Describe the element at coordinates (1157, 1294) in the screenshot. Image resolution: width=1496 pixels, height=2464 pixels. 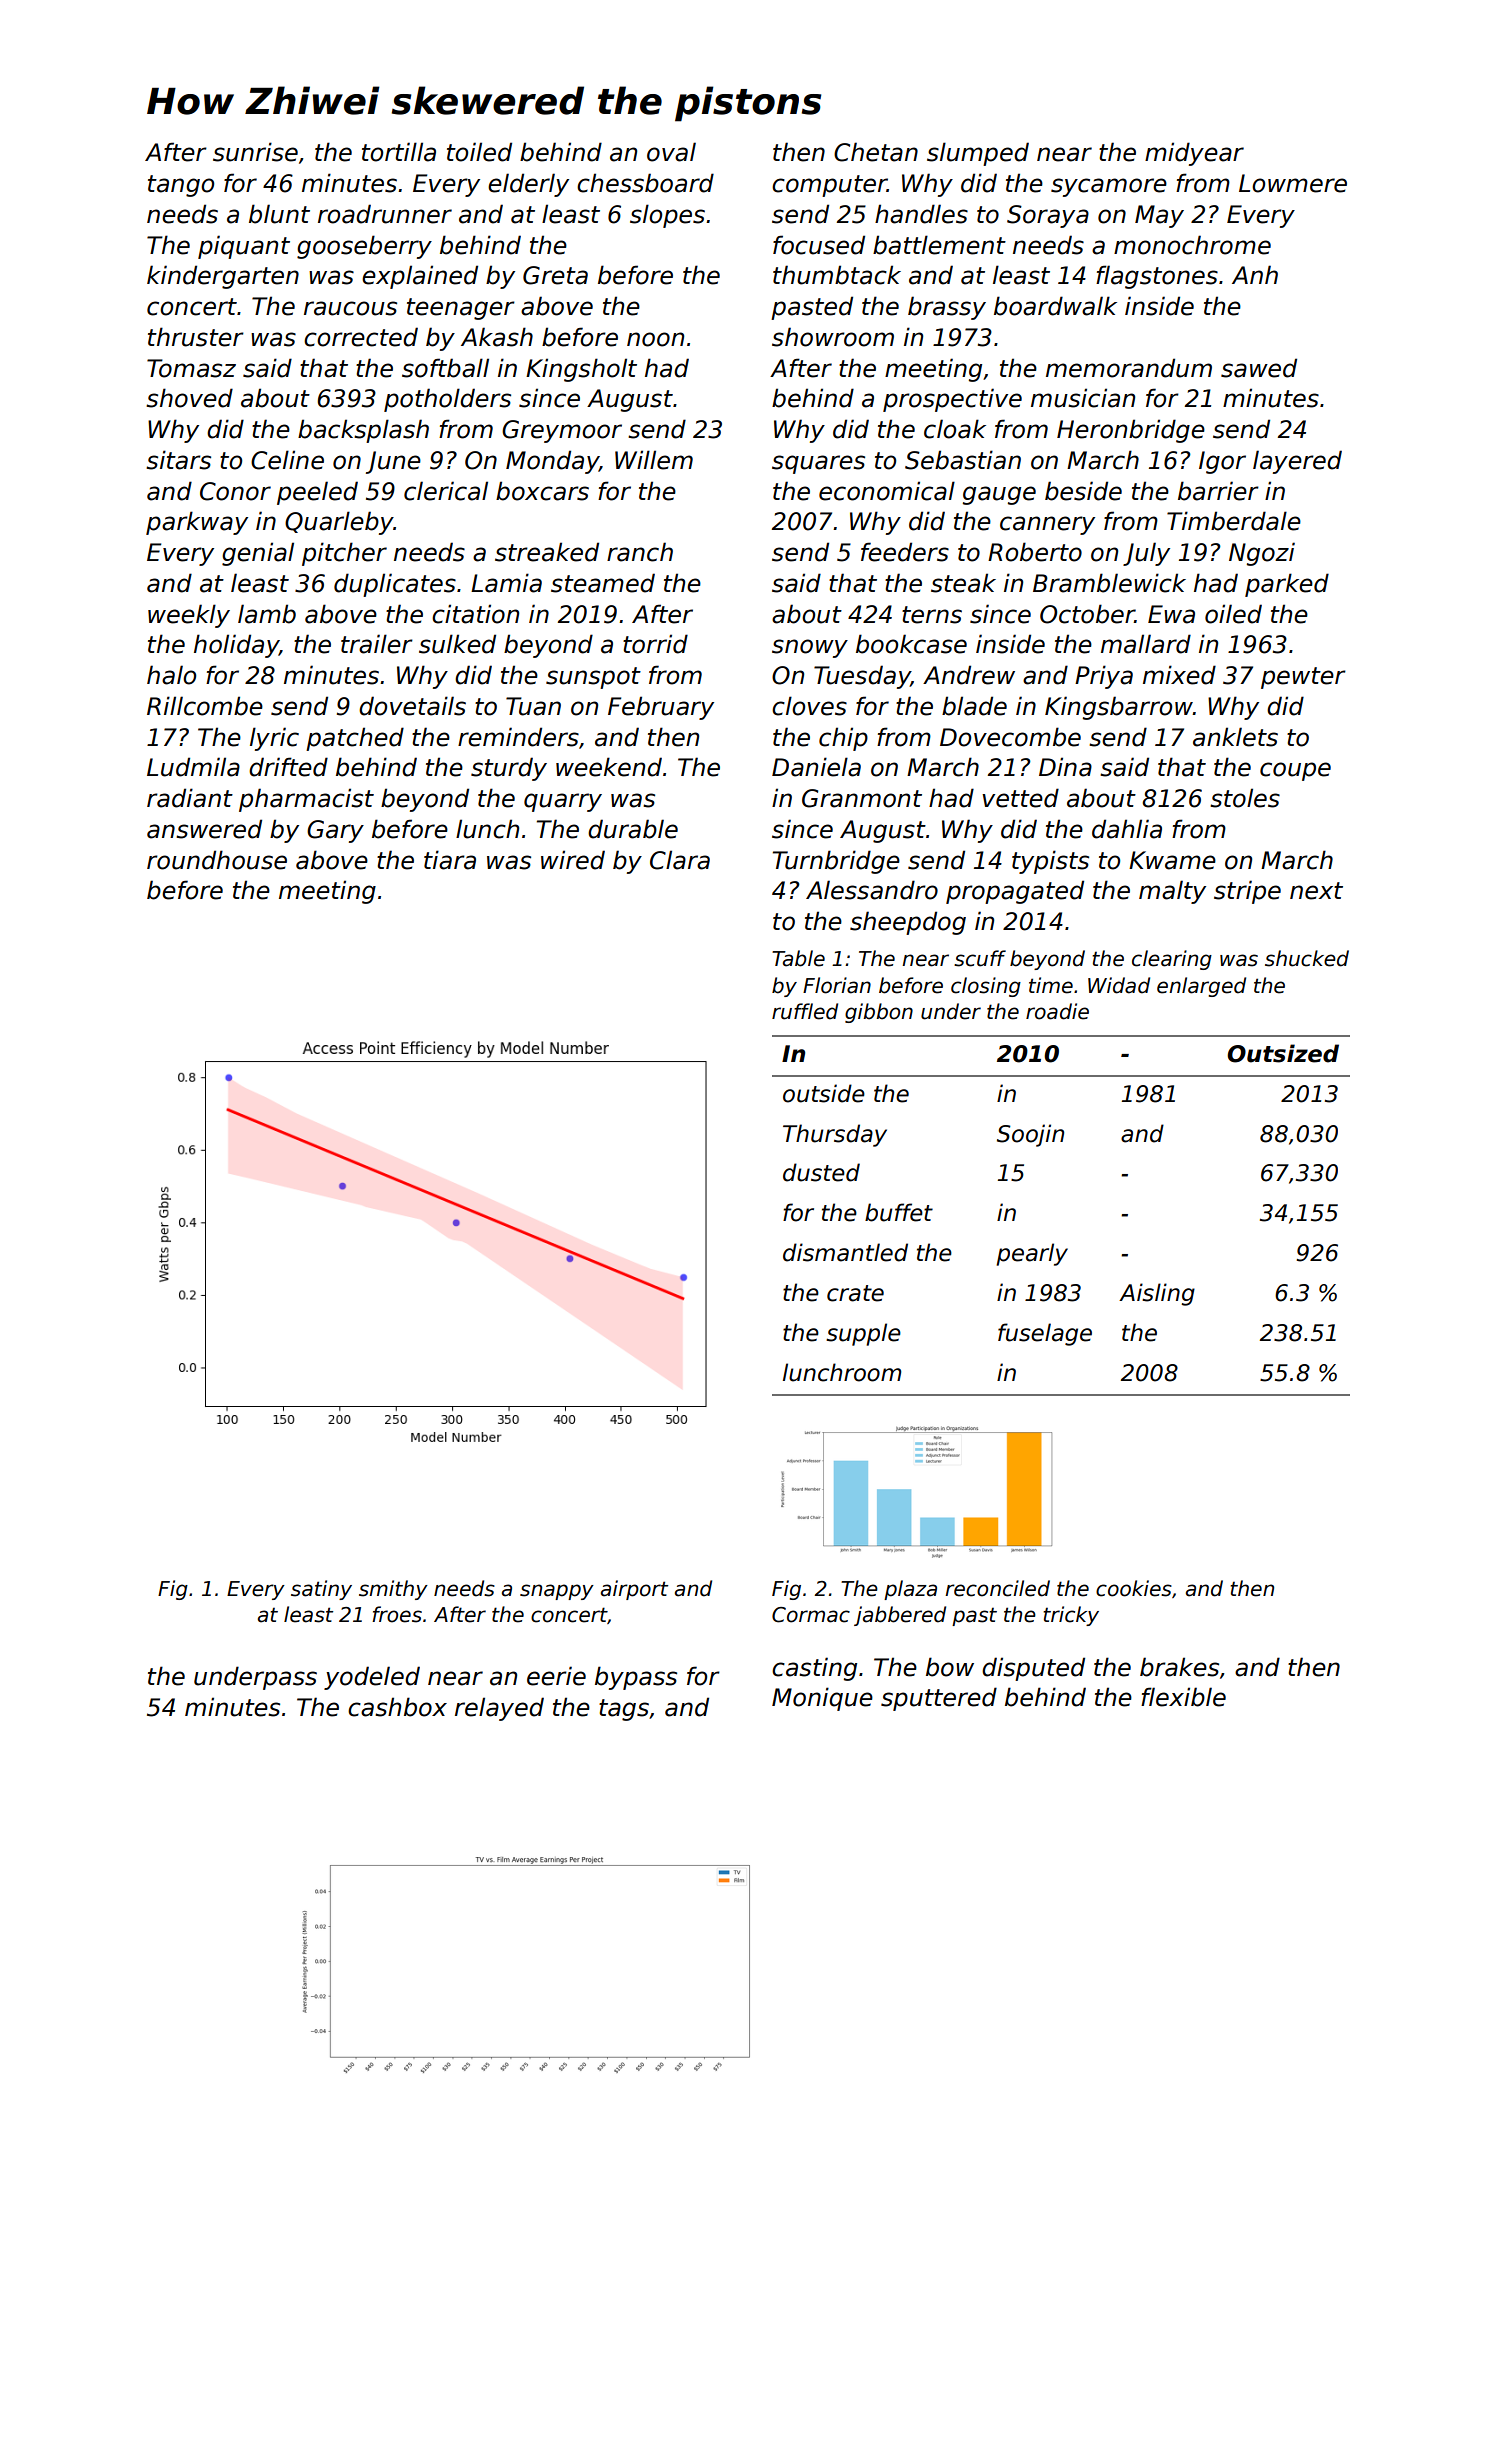
I see `Aisling` at that location.
